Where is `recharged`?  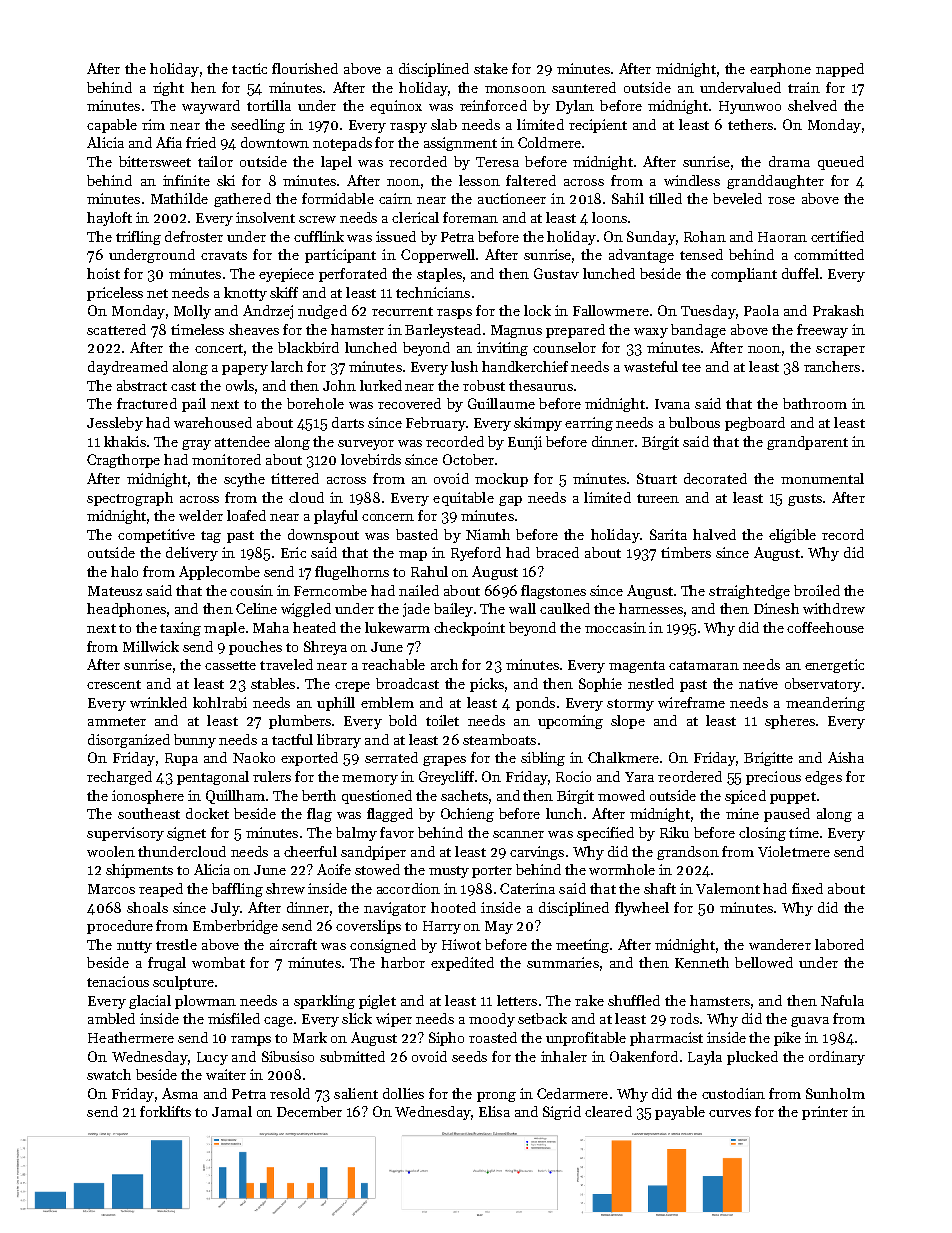
recharged is located at coordinates (119, 778).
